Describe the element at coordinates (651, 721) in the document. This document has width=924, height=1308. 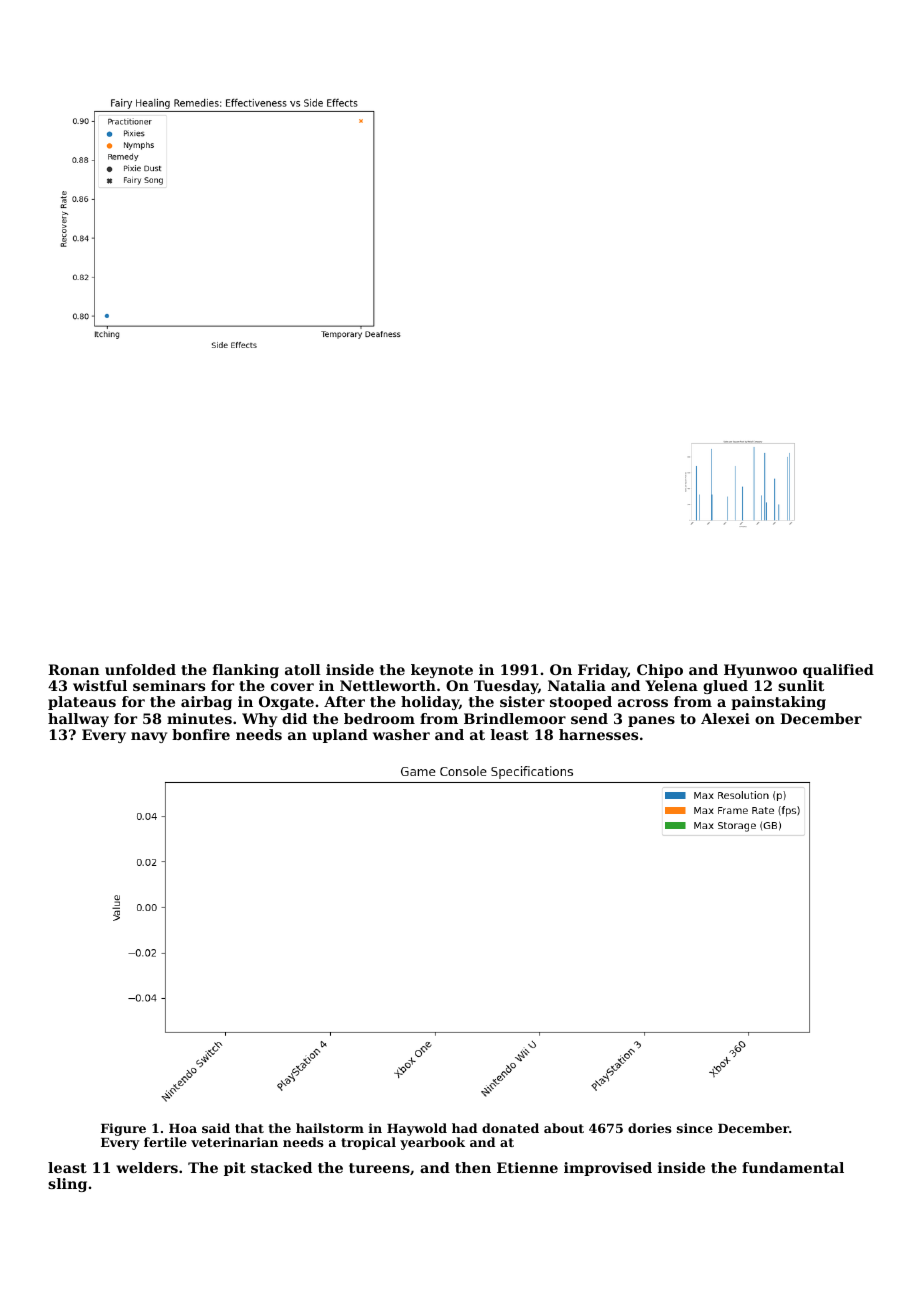
I see `panes` at that location.
